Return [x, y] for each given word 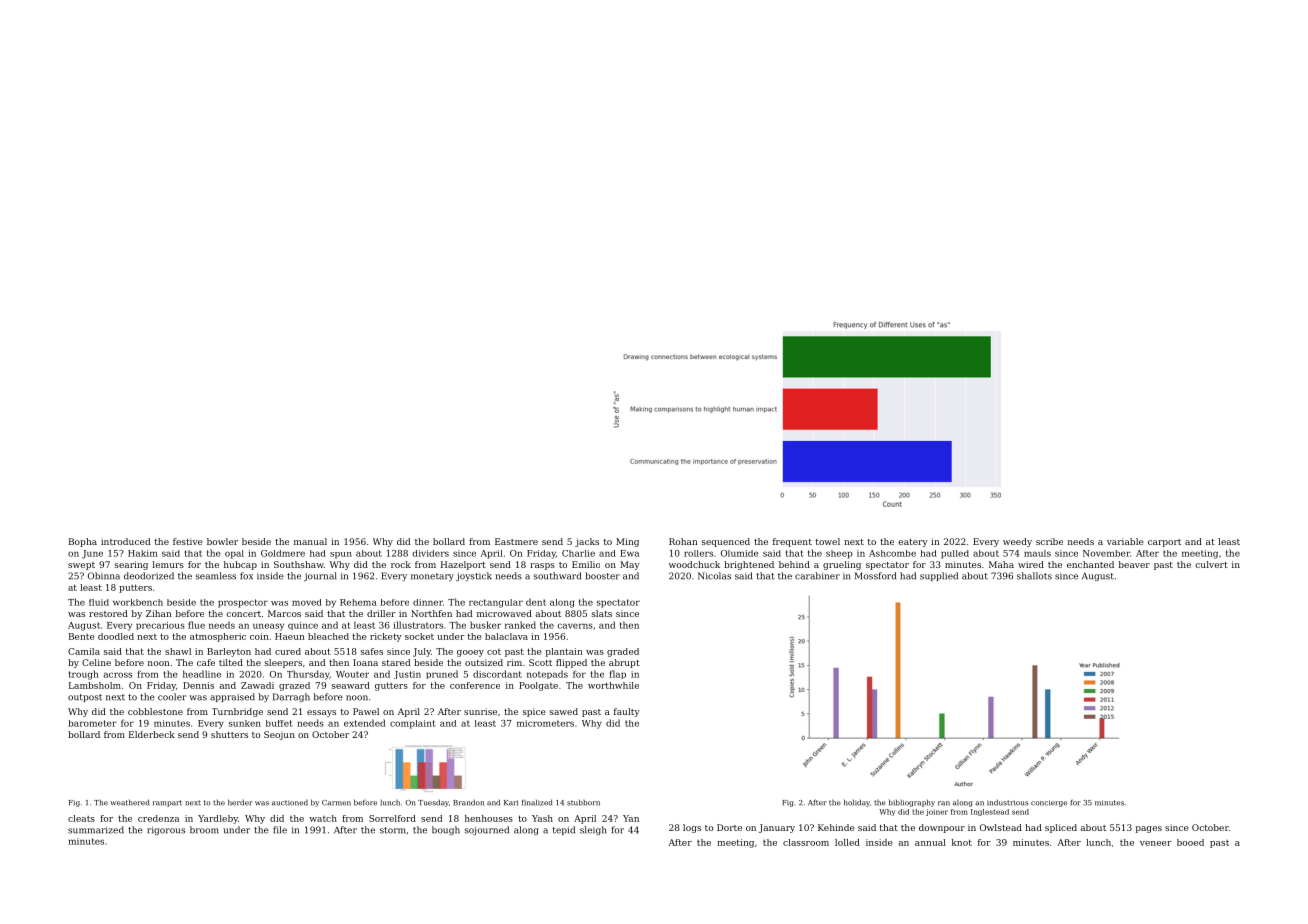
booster [602, 576]
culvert [1211, 564]
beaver [1134, 564]
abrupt [624, 663]
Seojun [279, 735]
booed [1190, 842]
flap [617, 674]
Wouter [352, 674]
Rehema [358, 602]
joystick [474, 576]
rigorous [166, 830]
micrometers [545, 723]
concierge [1049, 803]
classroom [806, 842]
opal [234, 554]
